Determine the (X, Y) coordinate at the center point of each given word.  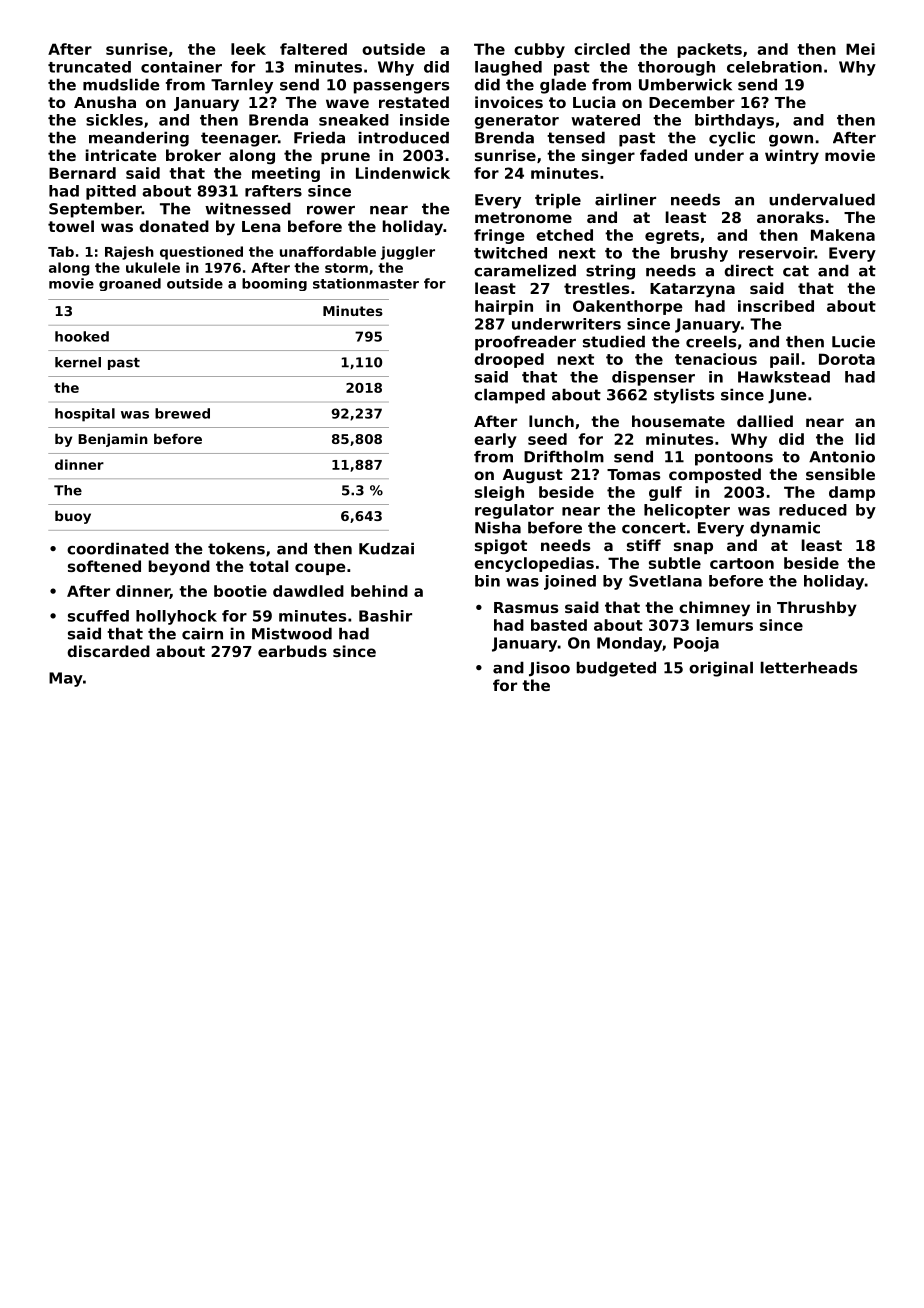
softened (104, 566)
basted (559, 625)
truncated (89, 67)
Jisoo (549, 669)
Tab (61, 251)
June (787, 396)
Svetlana (665, 581)
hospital (85, 415)
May (66, 679)
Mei (860, 49)
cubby (539, 50)
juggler (408, 253)
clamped (509, 396)
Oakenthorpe (628, 307)
